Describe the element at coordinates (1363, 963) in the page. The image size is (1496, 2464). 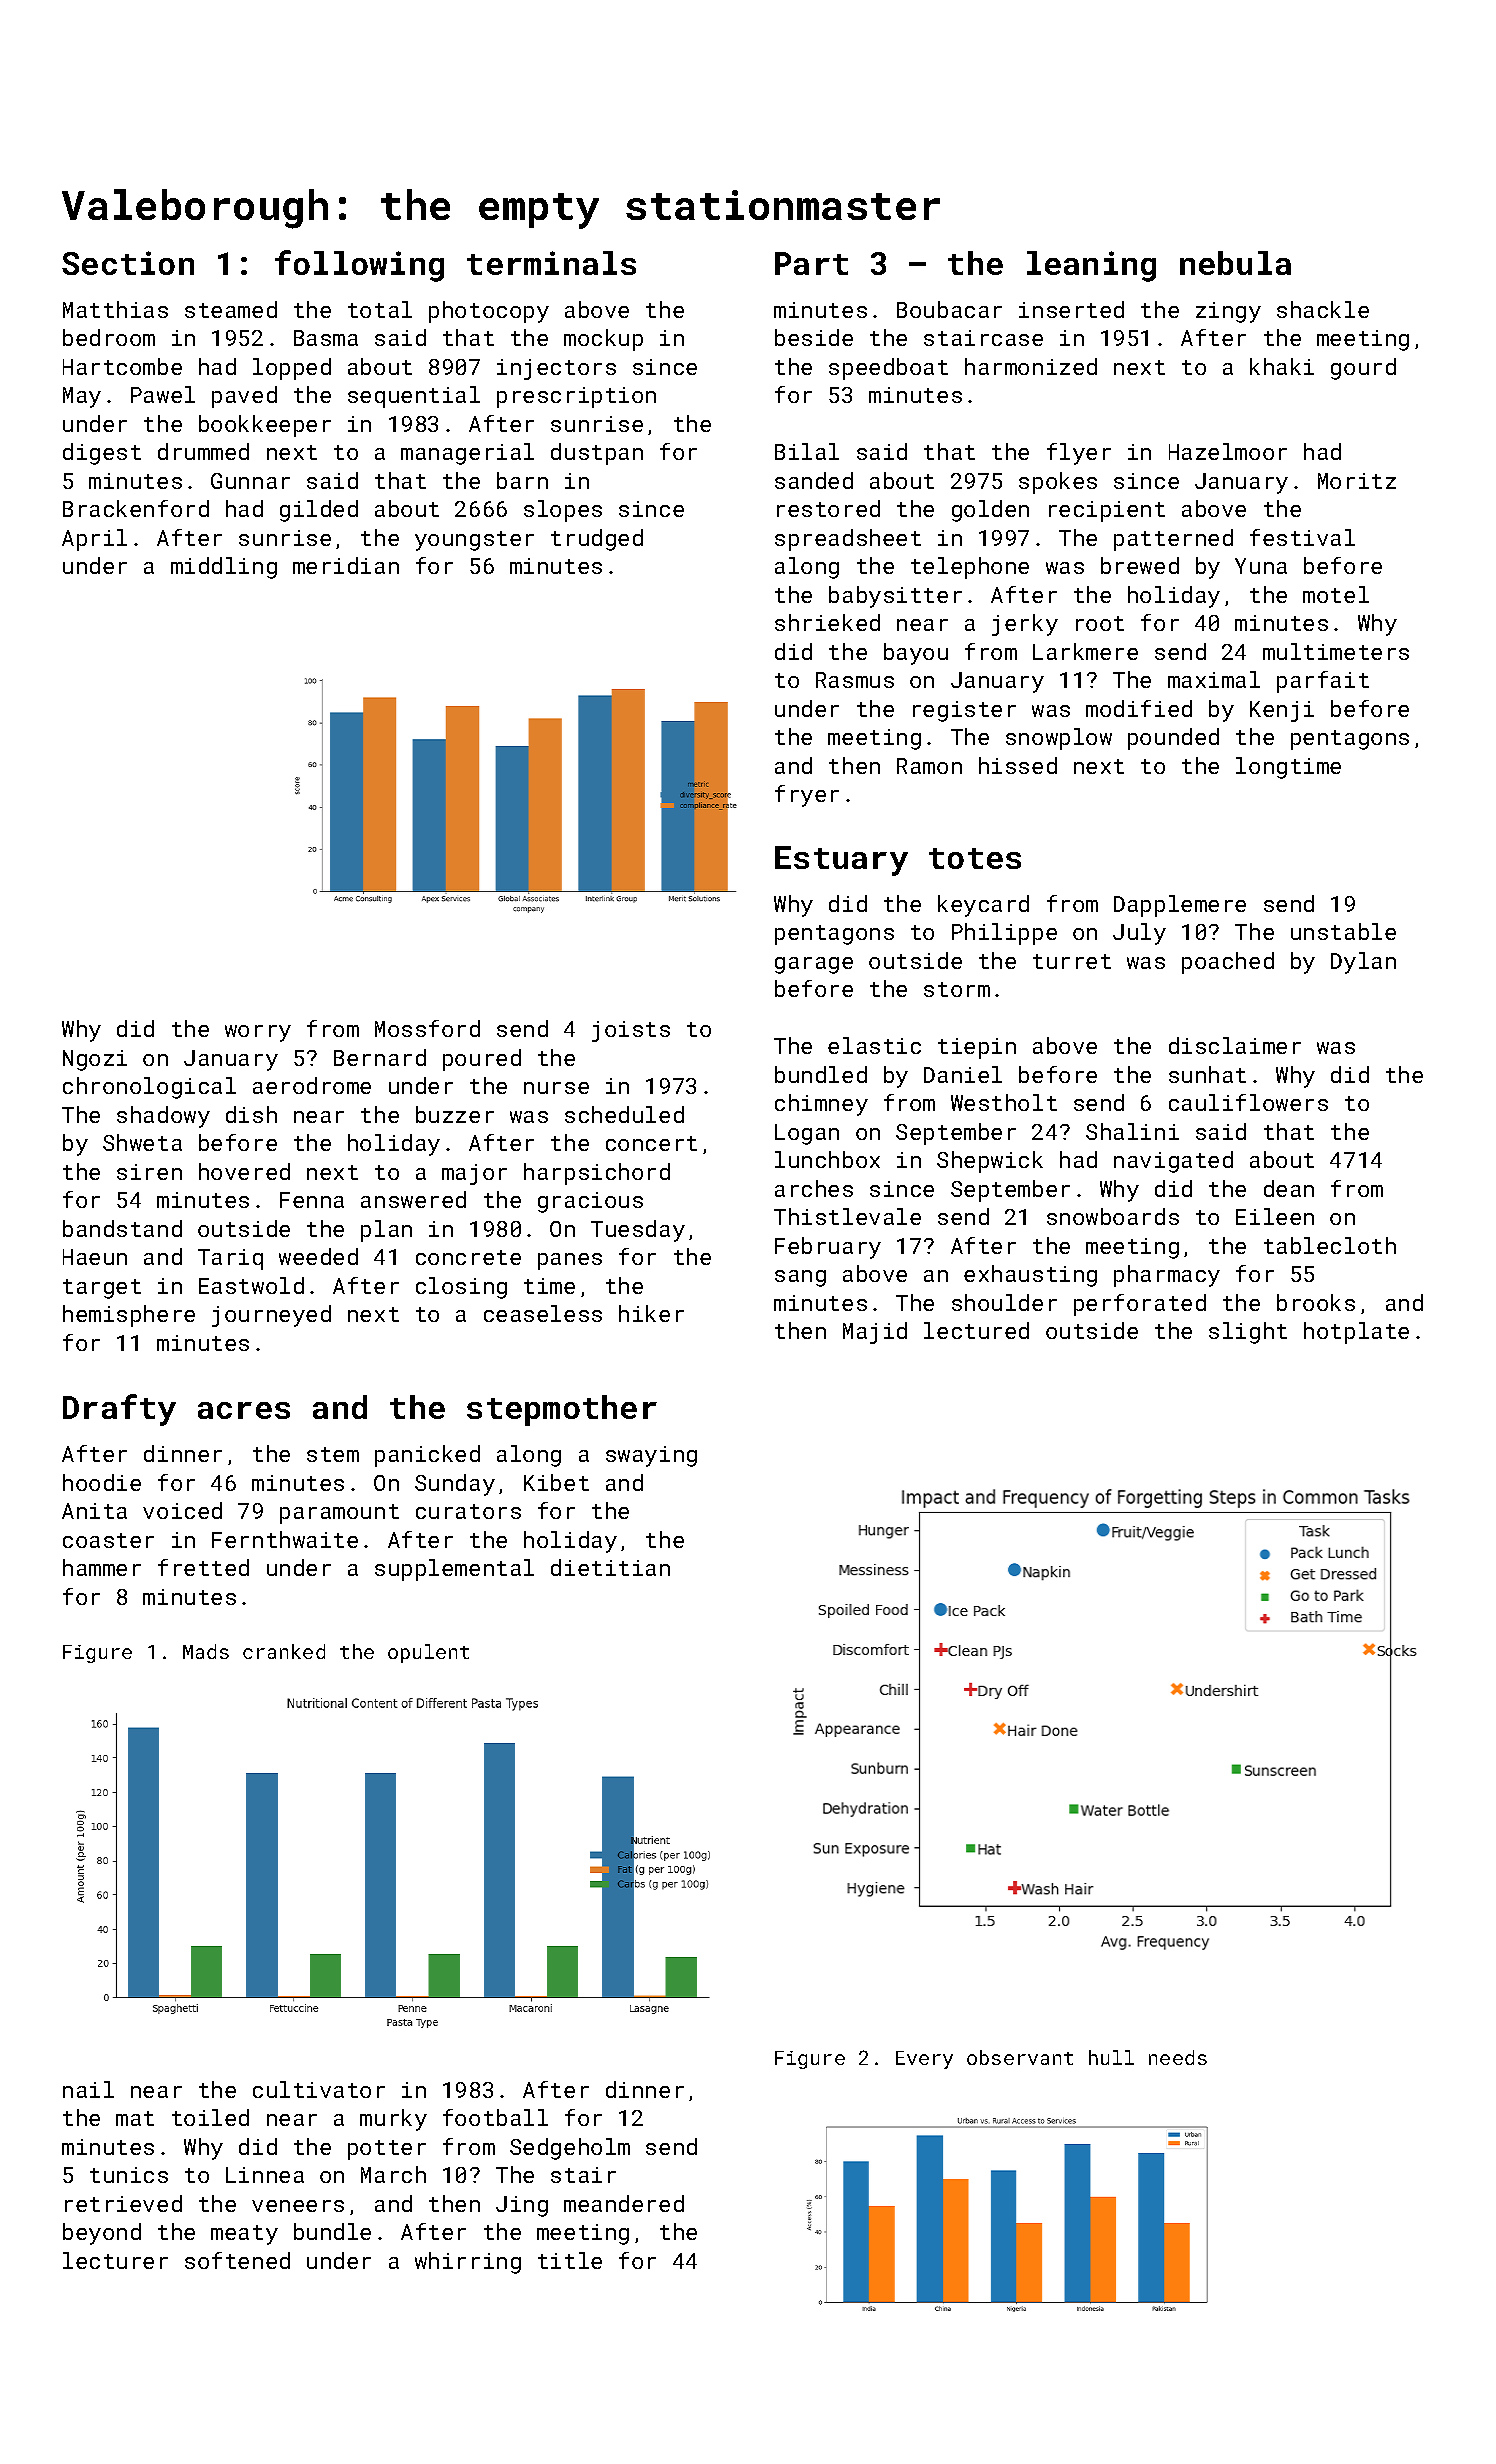
I see `Dylan` at that location.
